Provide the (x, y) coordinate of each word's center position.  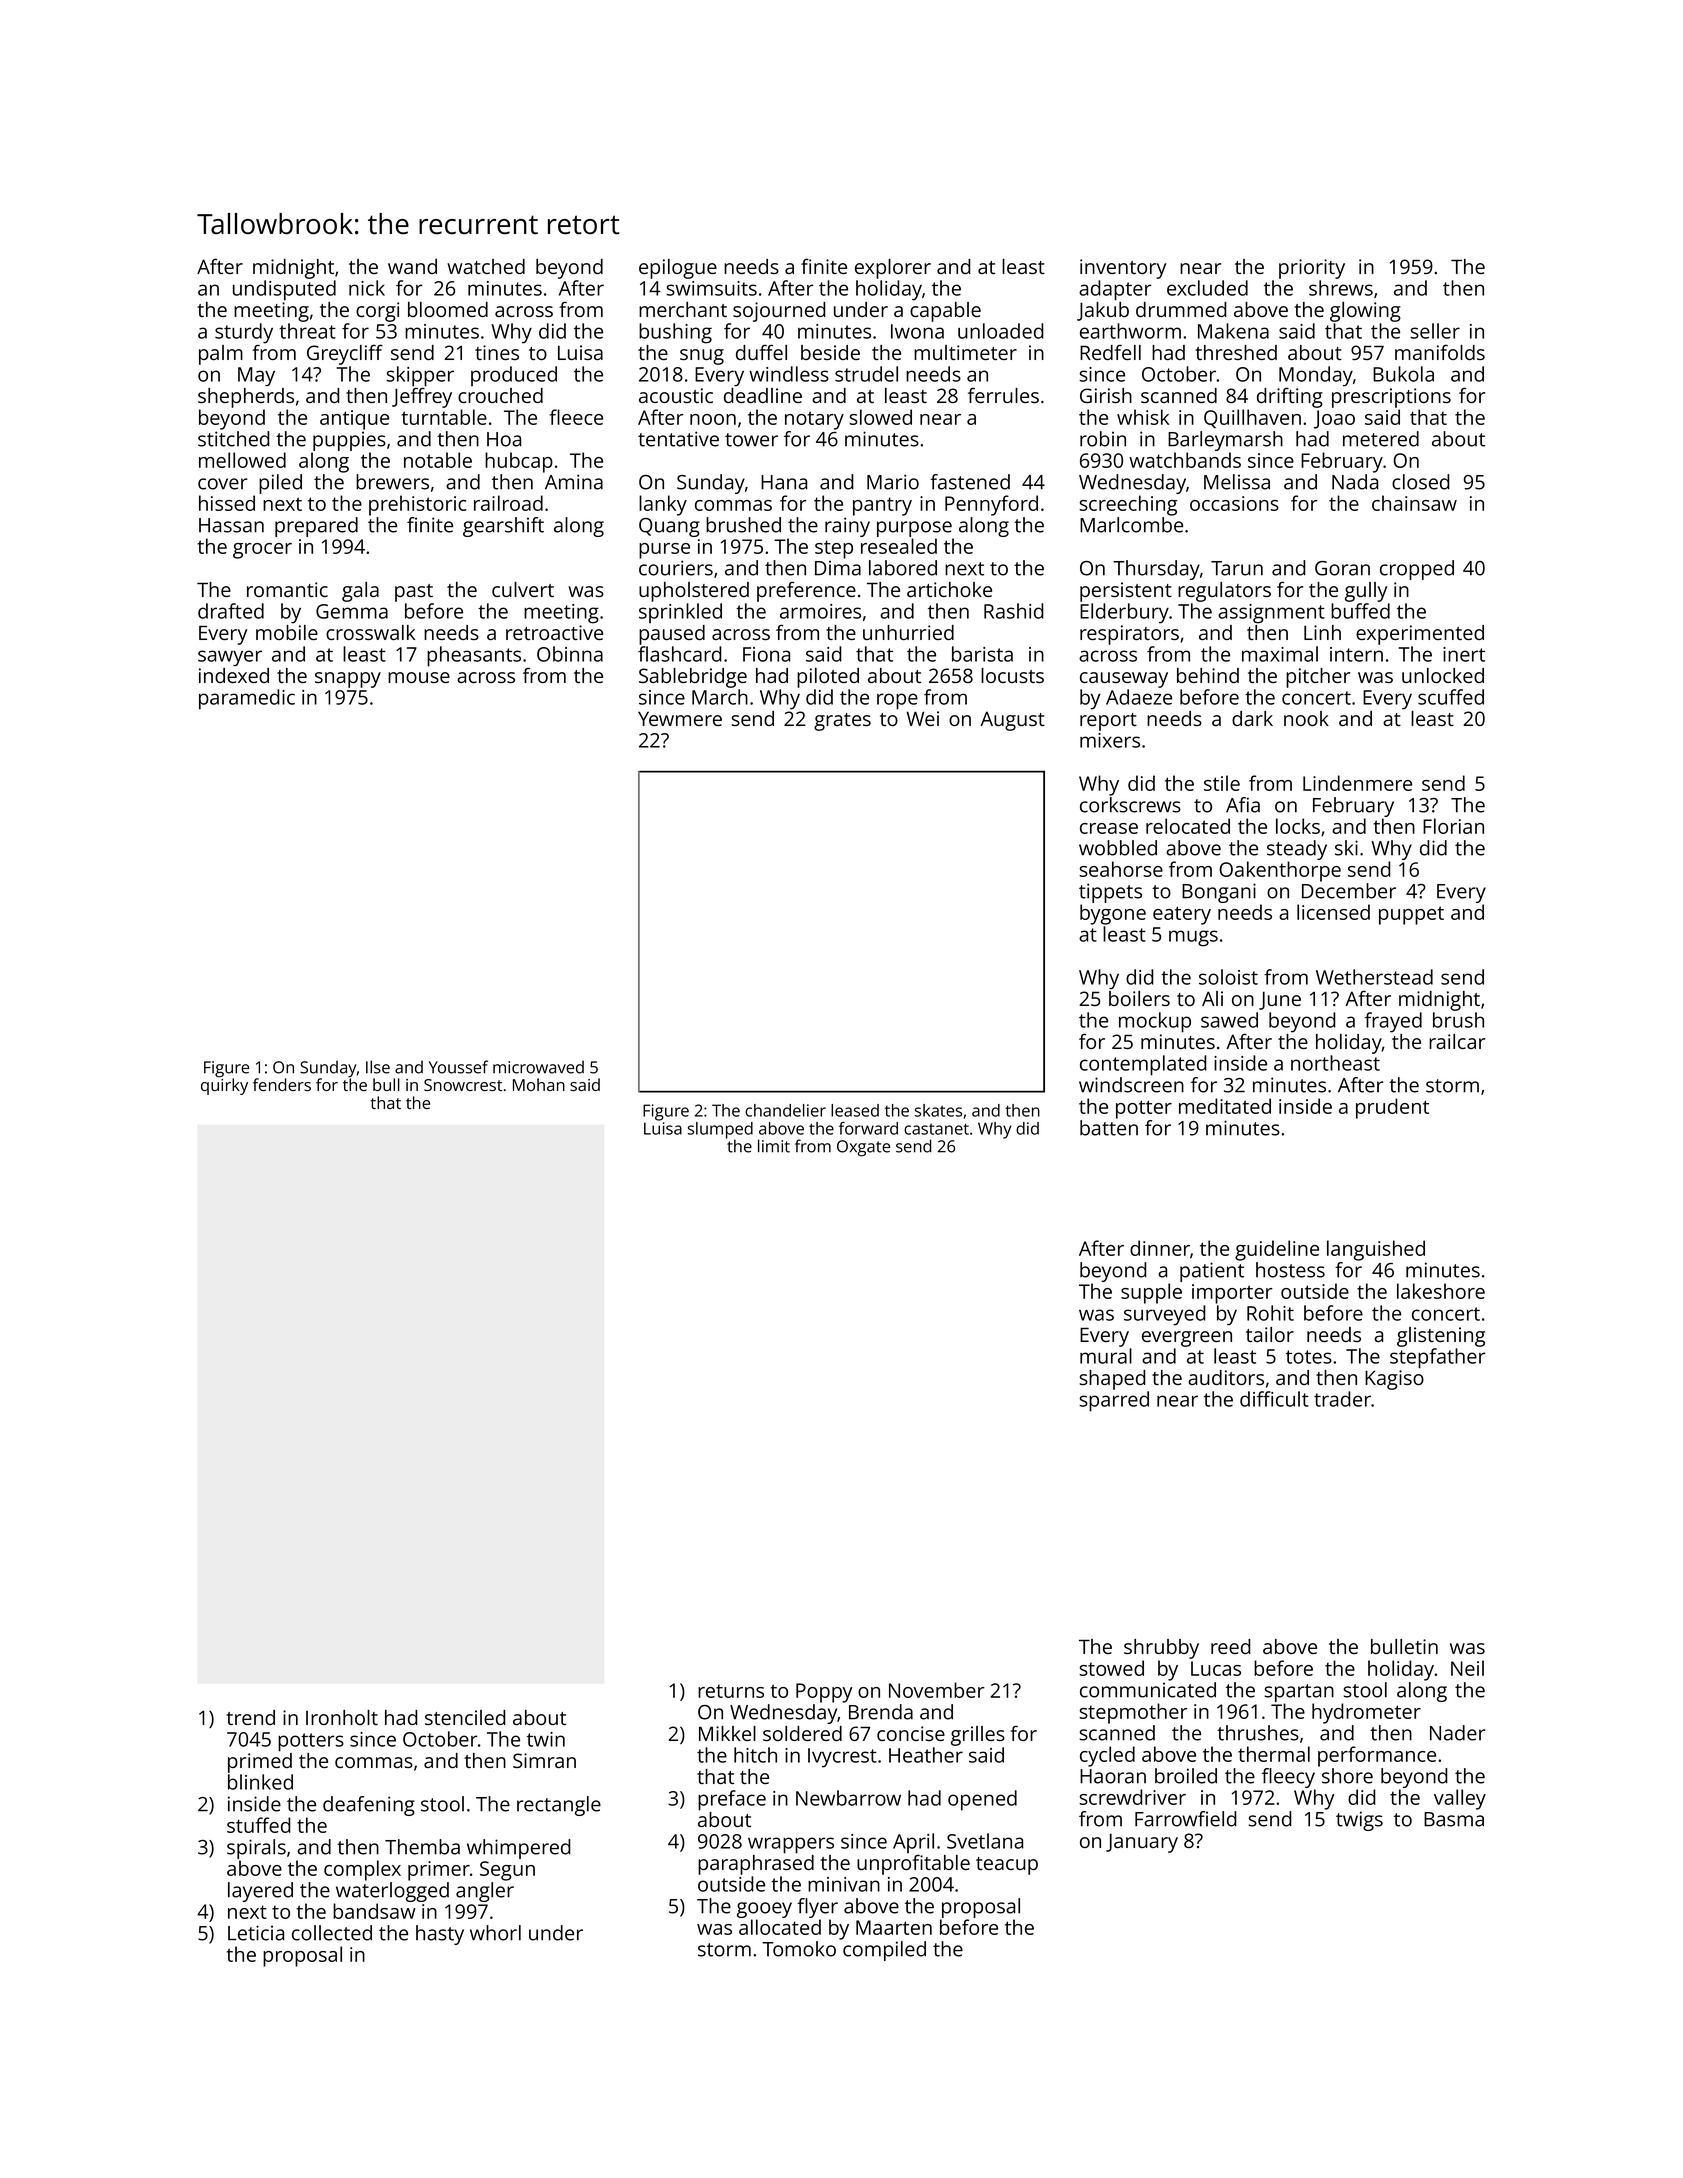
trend (250, 1717)
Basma (1454, 1819)
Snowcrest (463, 1085)
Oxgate (863, 1148)
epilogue (678, 269)
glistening (1441, 1337)
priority (1312, 269)
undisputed (284, 290)
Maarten (894, 1927)
